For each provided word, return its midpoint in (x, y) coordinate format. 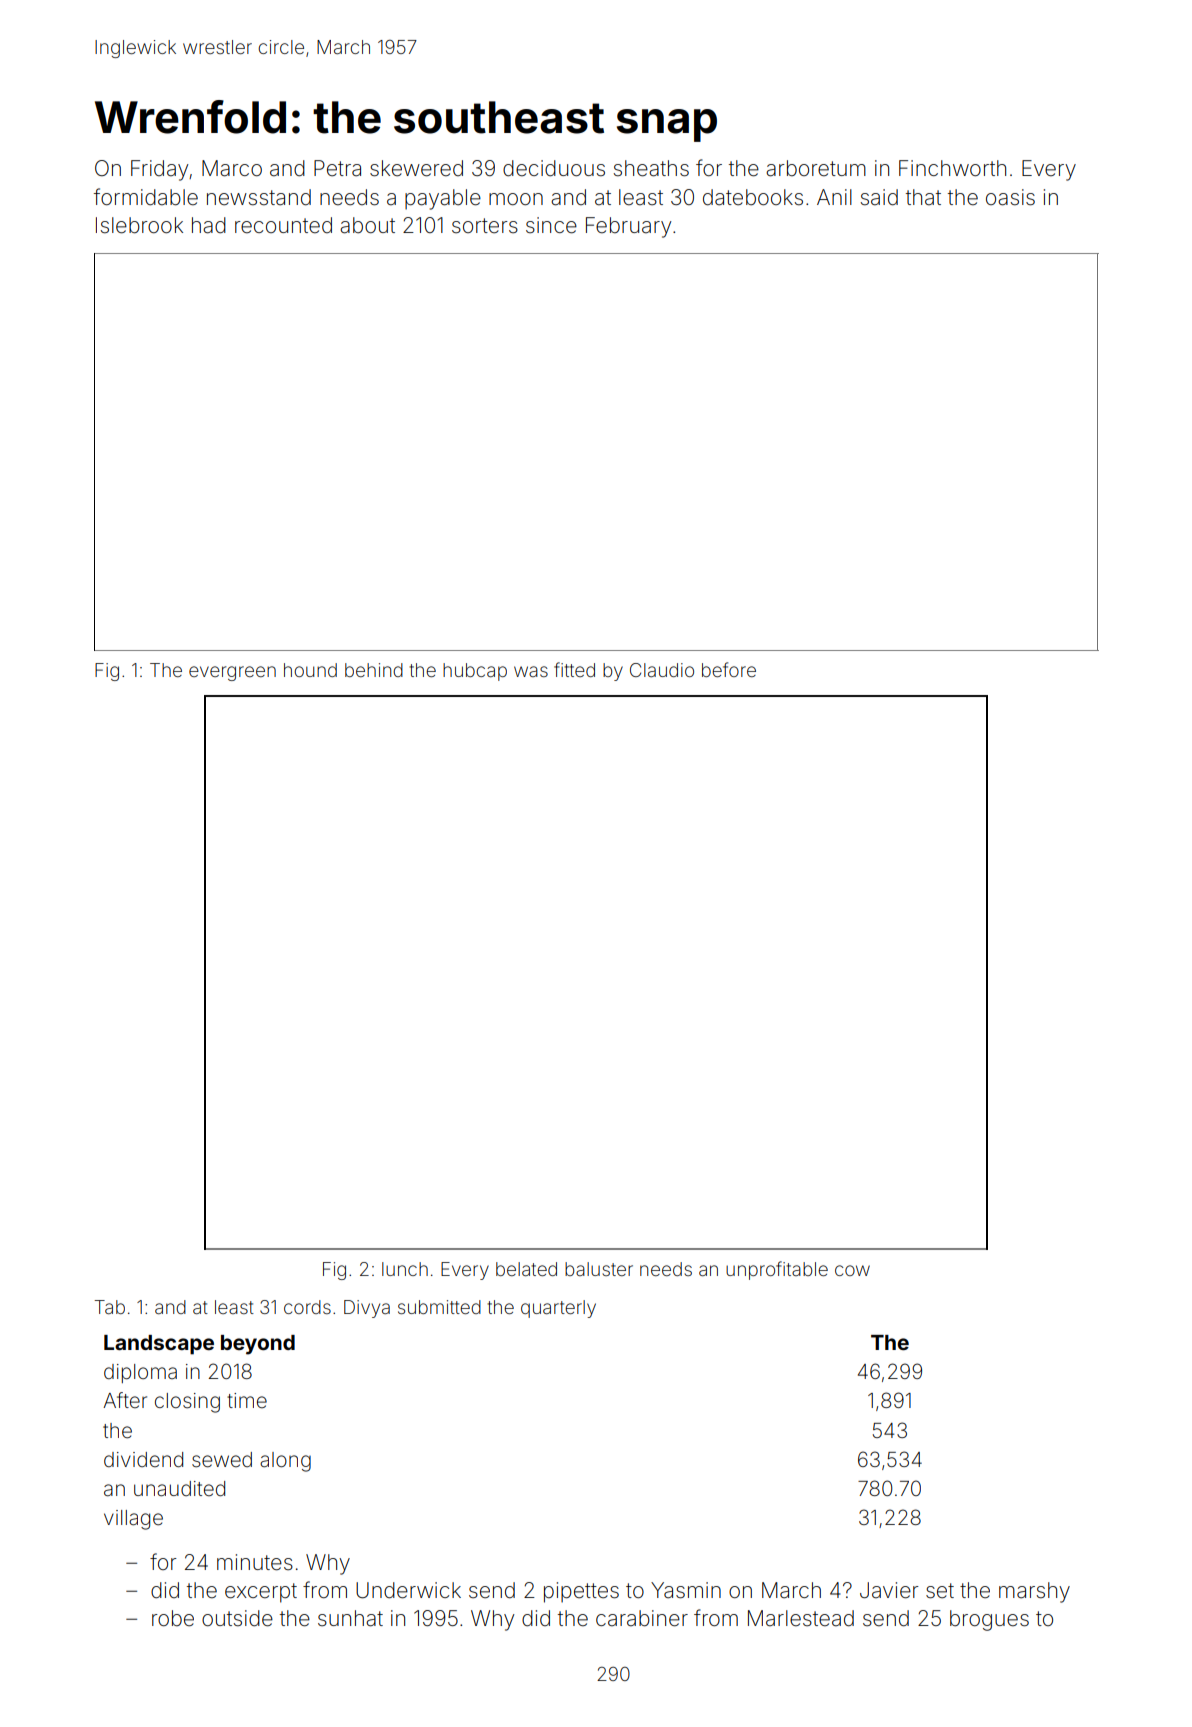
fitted (574, 669)
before (729, 669)
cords (307, 1307)
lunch (405, 1269)
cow (852, 1270)
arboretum (816, 168)
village (133, 1520)
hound (310, 670)
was (531, 671)
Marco (232, 168)
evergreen (232, 673)
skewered (416, 168)
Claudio (662, 670)
